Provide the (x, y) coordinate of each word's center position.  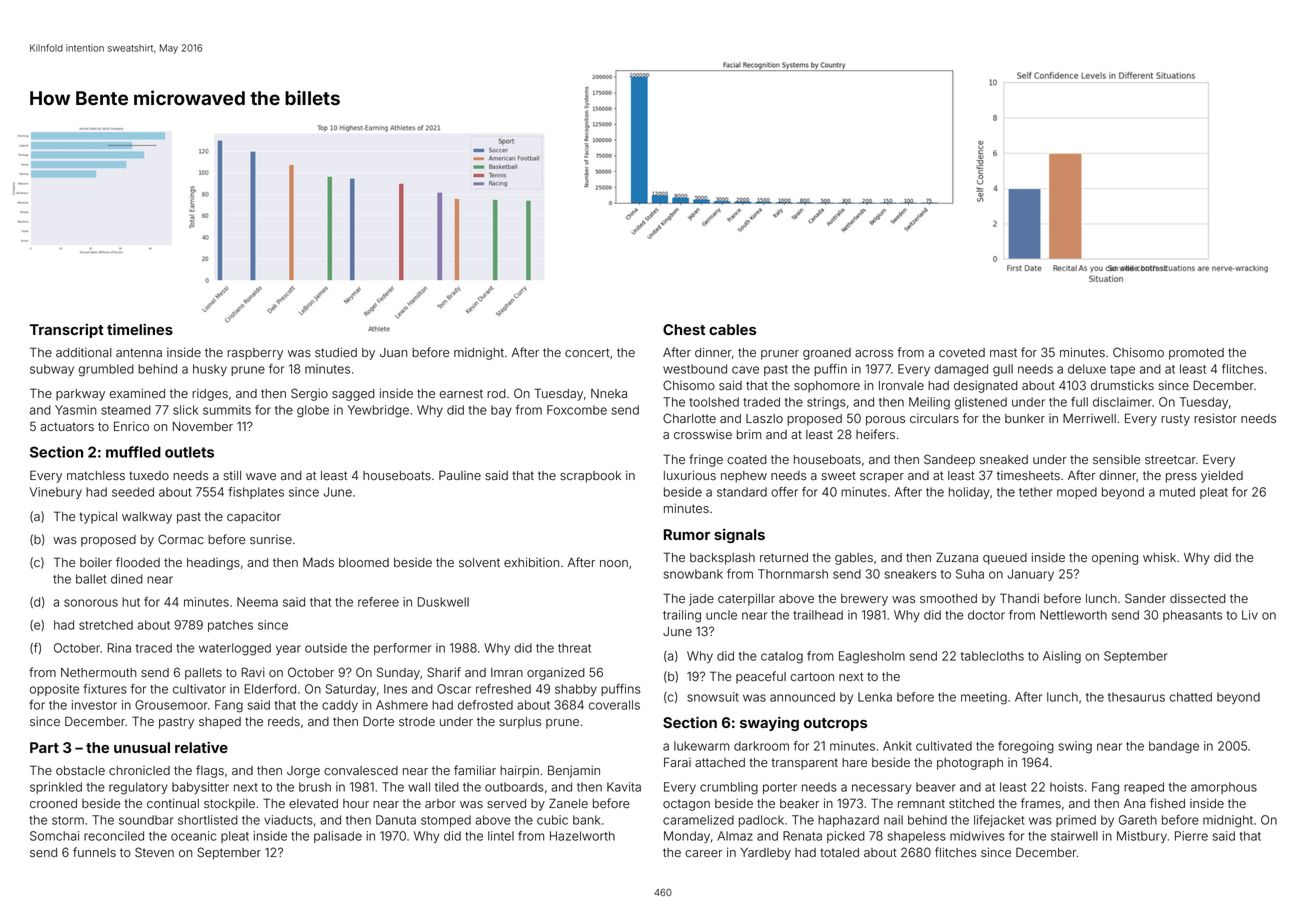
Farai (677, 762)
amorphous (1224, 788)
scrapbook (590, 477)
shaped (220, 723)
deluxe (1087, 369)
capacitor (254, 517)
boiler (96, 562)
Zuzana (957, 557)
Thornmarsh (793, 574)
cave (745, 370)
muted (1177, 492)
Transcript (67, 330)
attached (720, 763)
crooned (53, 803)
